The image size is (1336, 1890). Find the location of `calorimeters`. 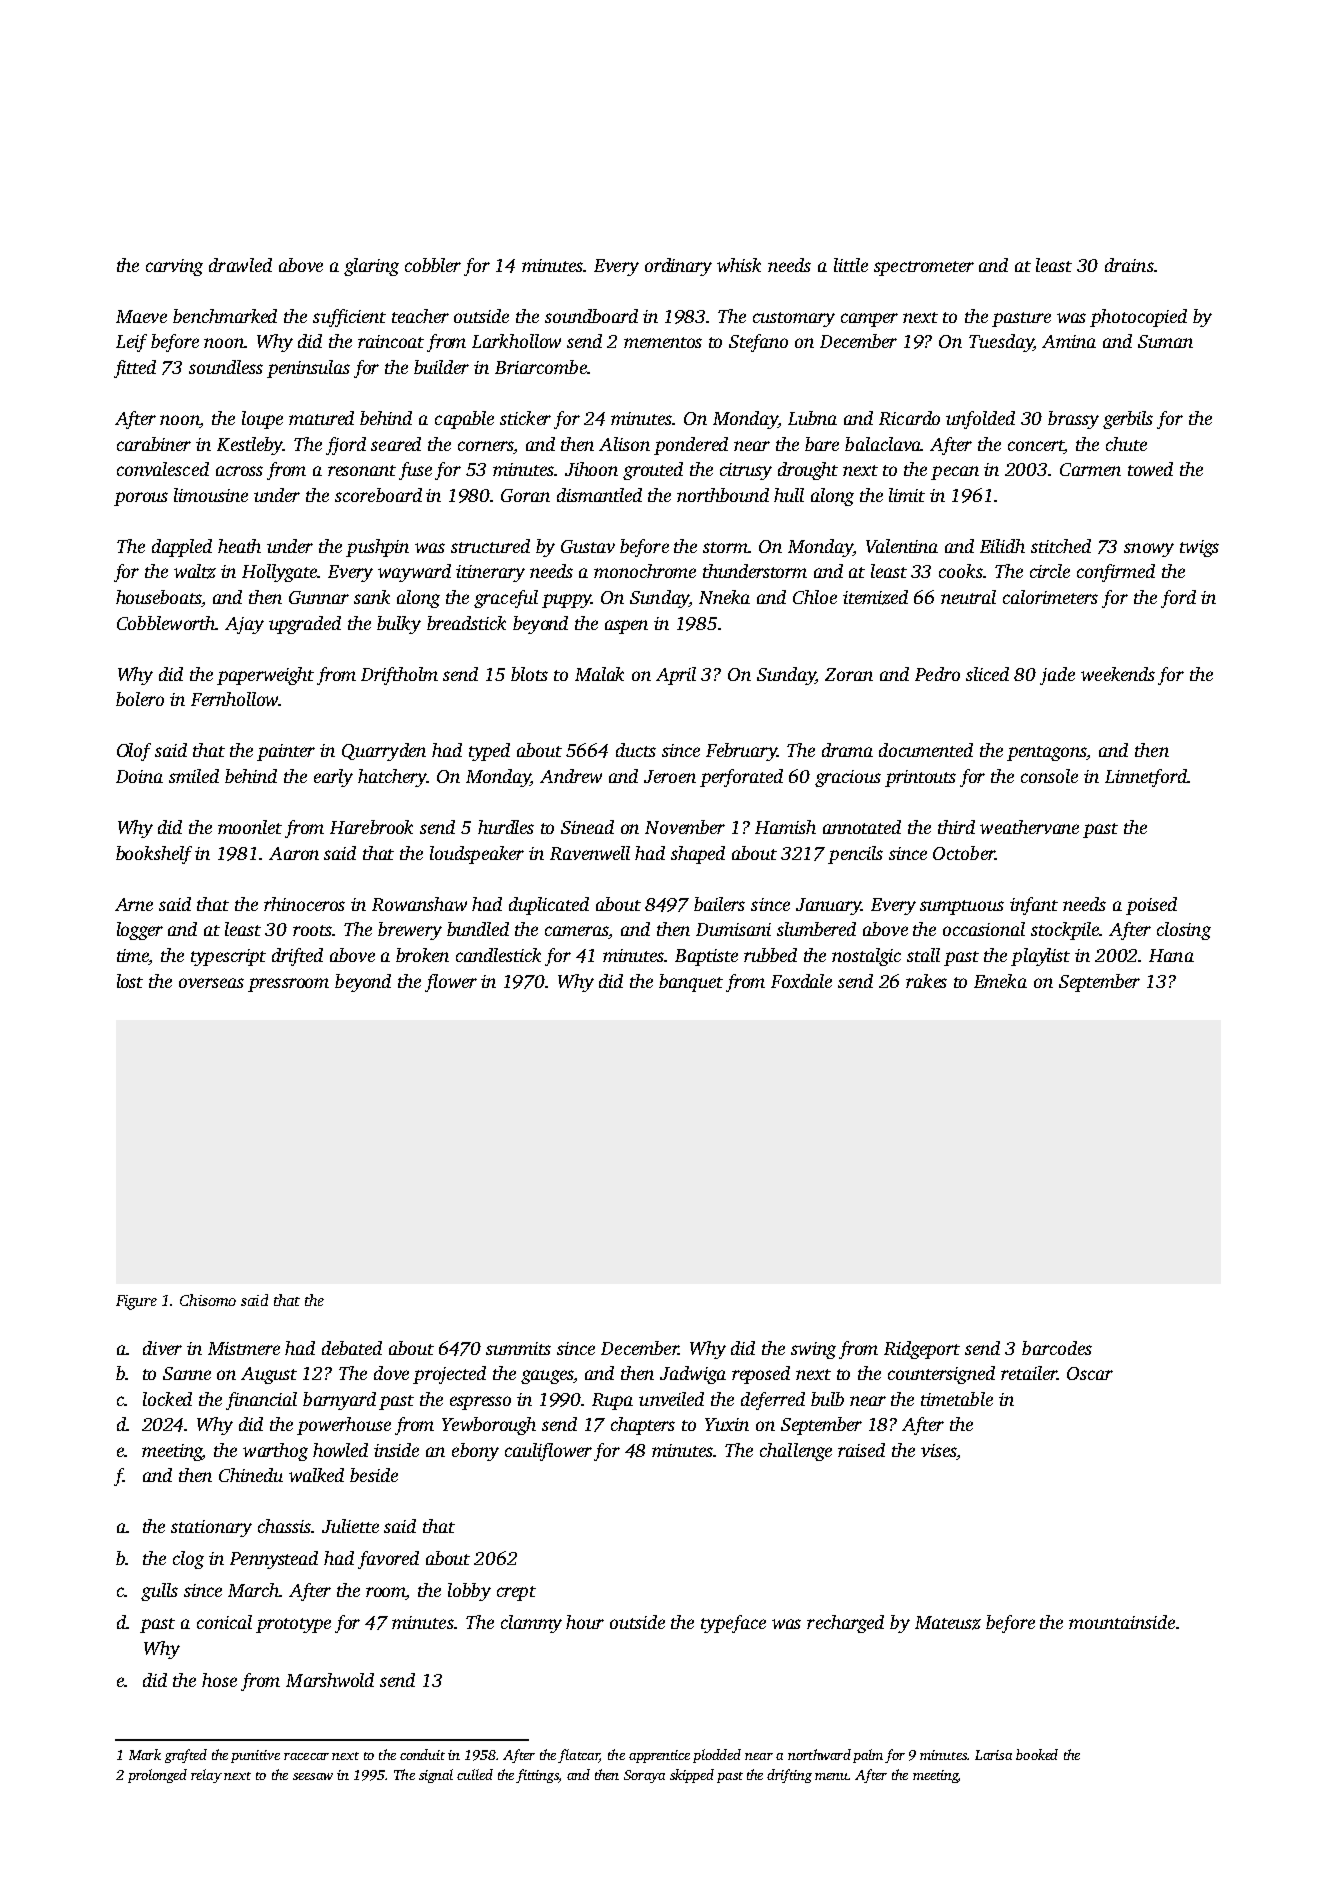

calorimeters is located at coordinates (1050, 597).
